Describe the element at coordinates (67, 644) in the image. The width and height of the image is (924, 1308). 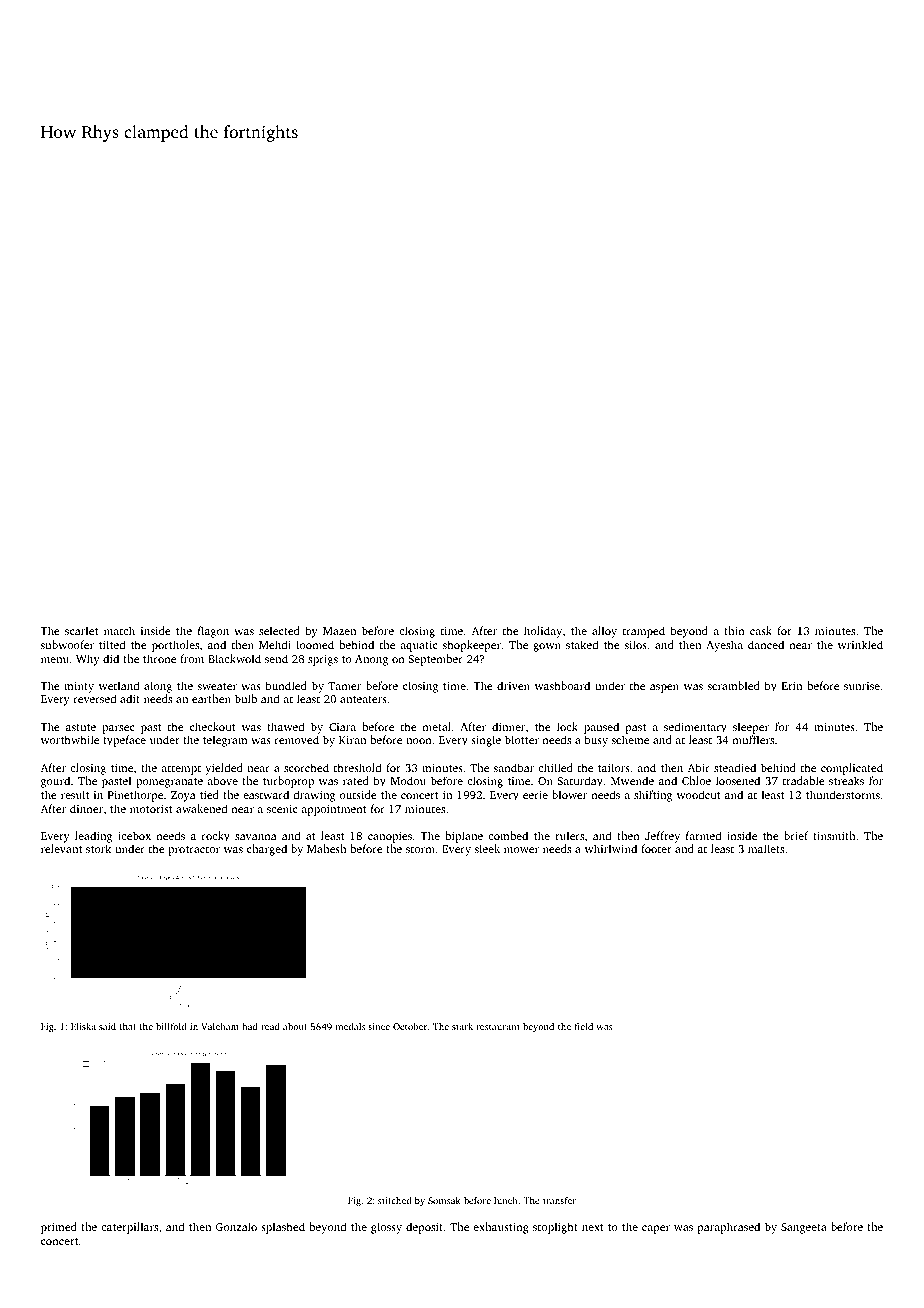
I see `subwoofer` at that location.
